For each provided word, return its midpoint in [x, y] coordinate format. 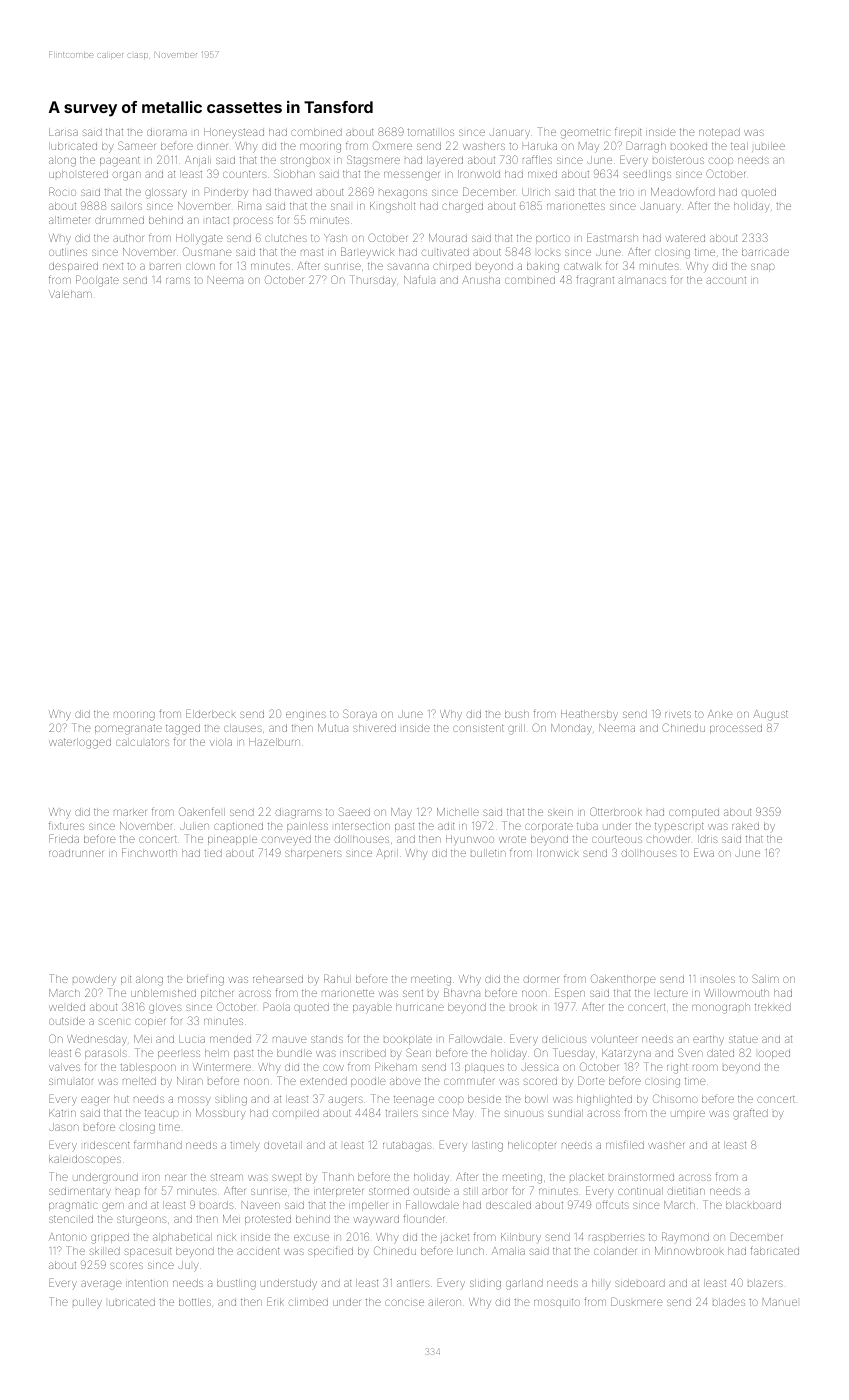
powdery [94, 980]
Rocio [62, 191]
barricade [765, 252]
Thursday [373, 280]
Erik [275, 1301]
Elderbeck [211, 713]
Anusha [481, 280]
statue [743, 1039]
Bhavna [462, 992]
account [726, 280]
